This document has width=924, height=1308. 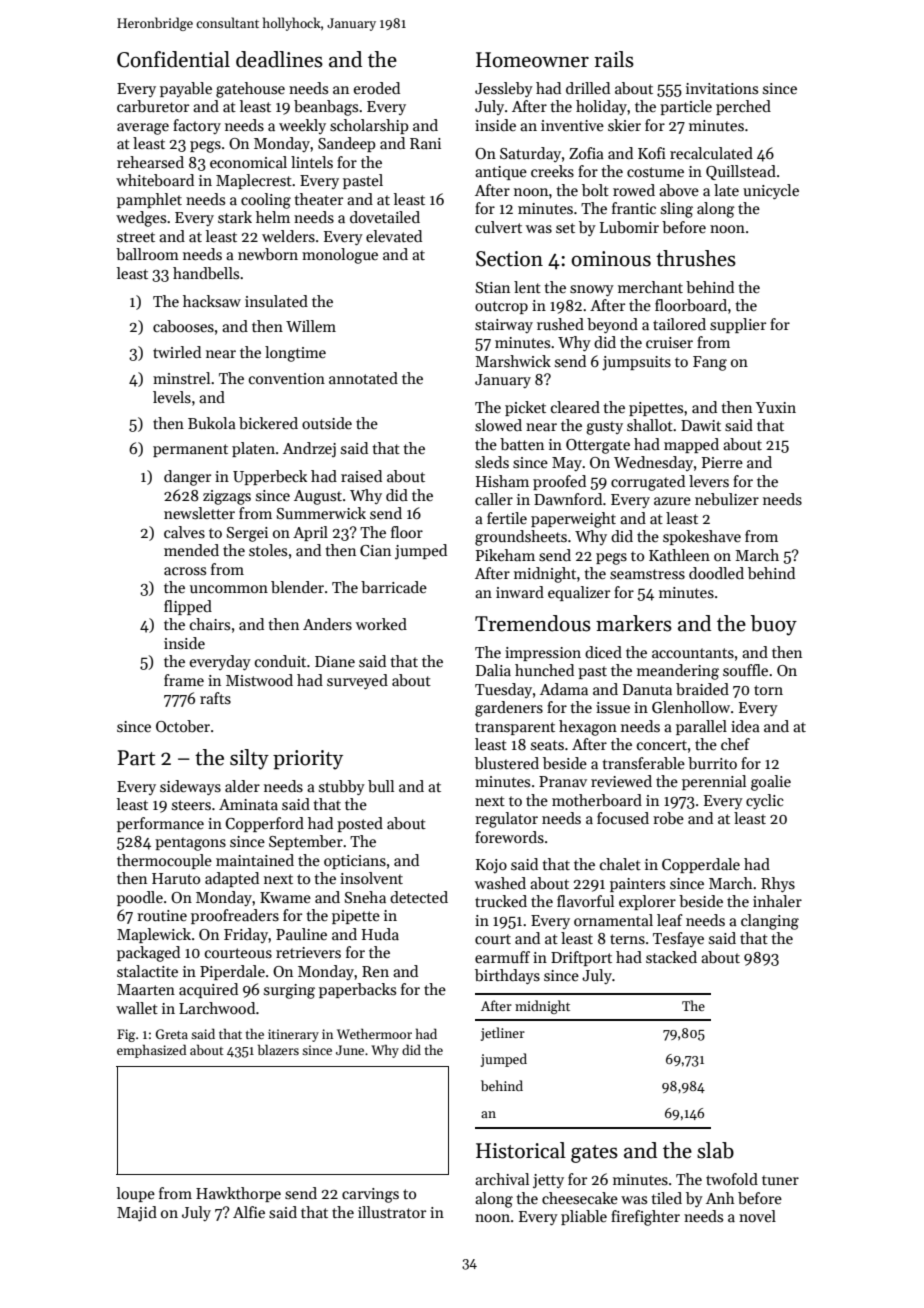 What do you see at coordinates (137, 1214) in the document?
I see `Majid` at bounding box center [137, 1214].
